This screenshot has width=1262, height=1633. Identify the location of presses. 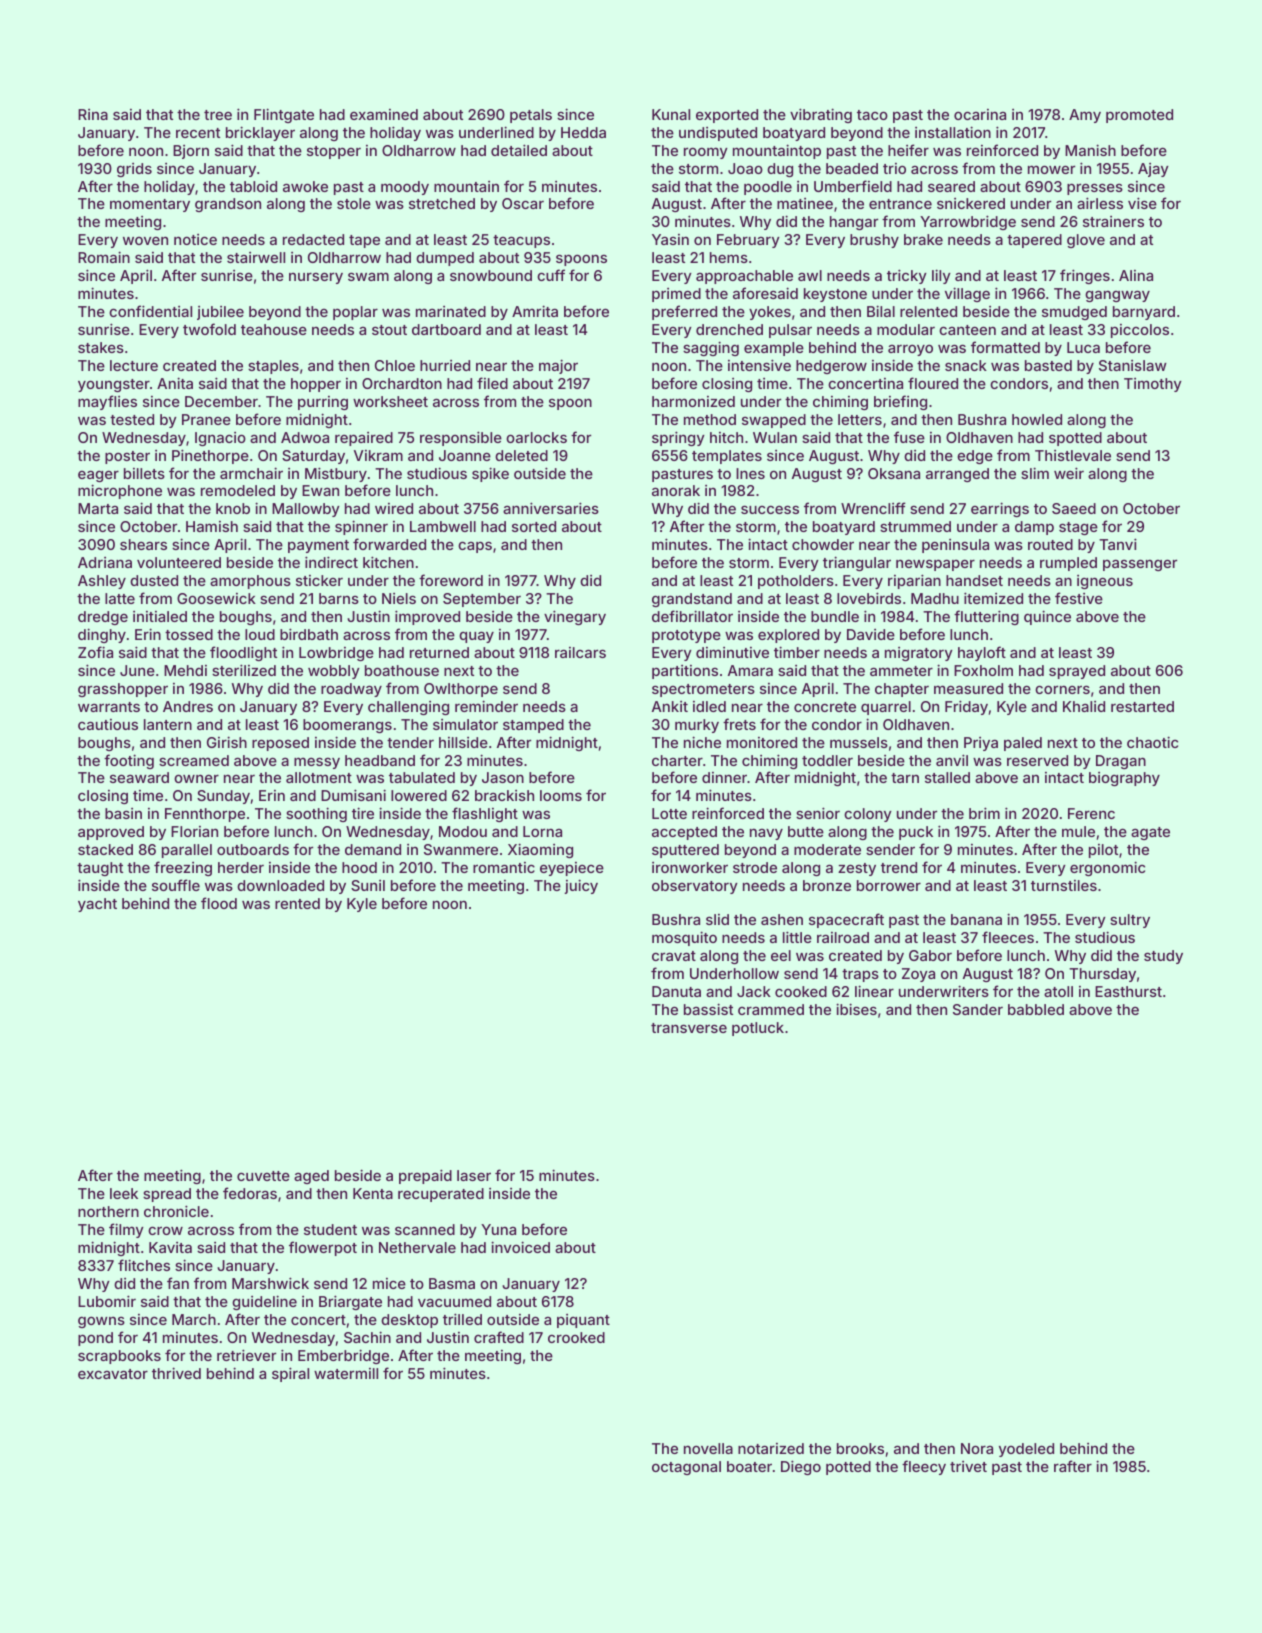
(1095, 189).
